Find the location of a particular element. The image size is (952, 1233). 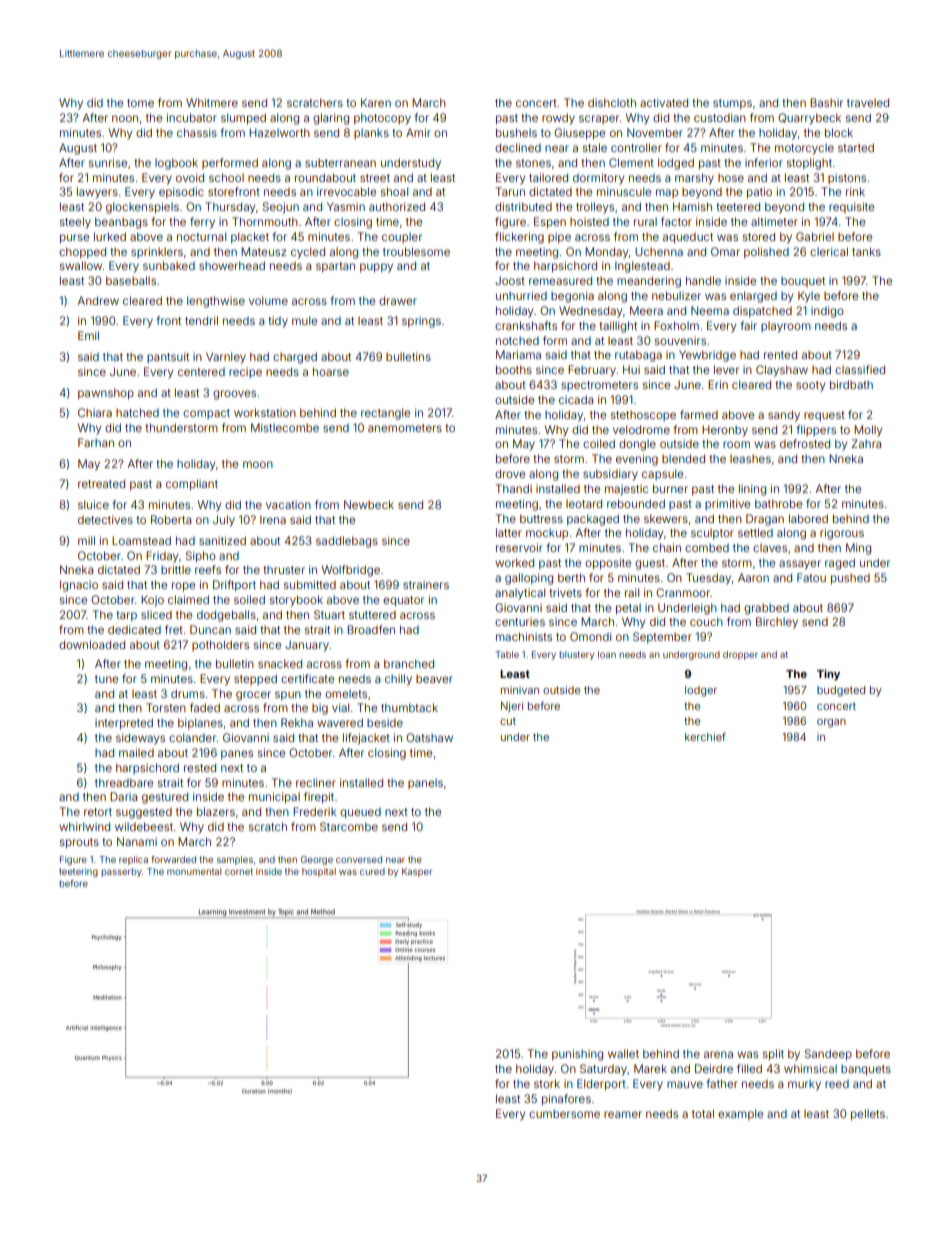

pellets is located at coordinates (868, 1115).
